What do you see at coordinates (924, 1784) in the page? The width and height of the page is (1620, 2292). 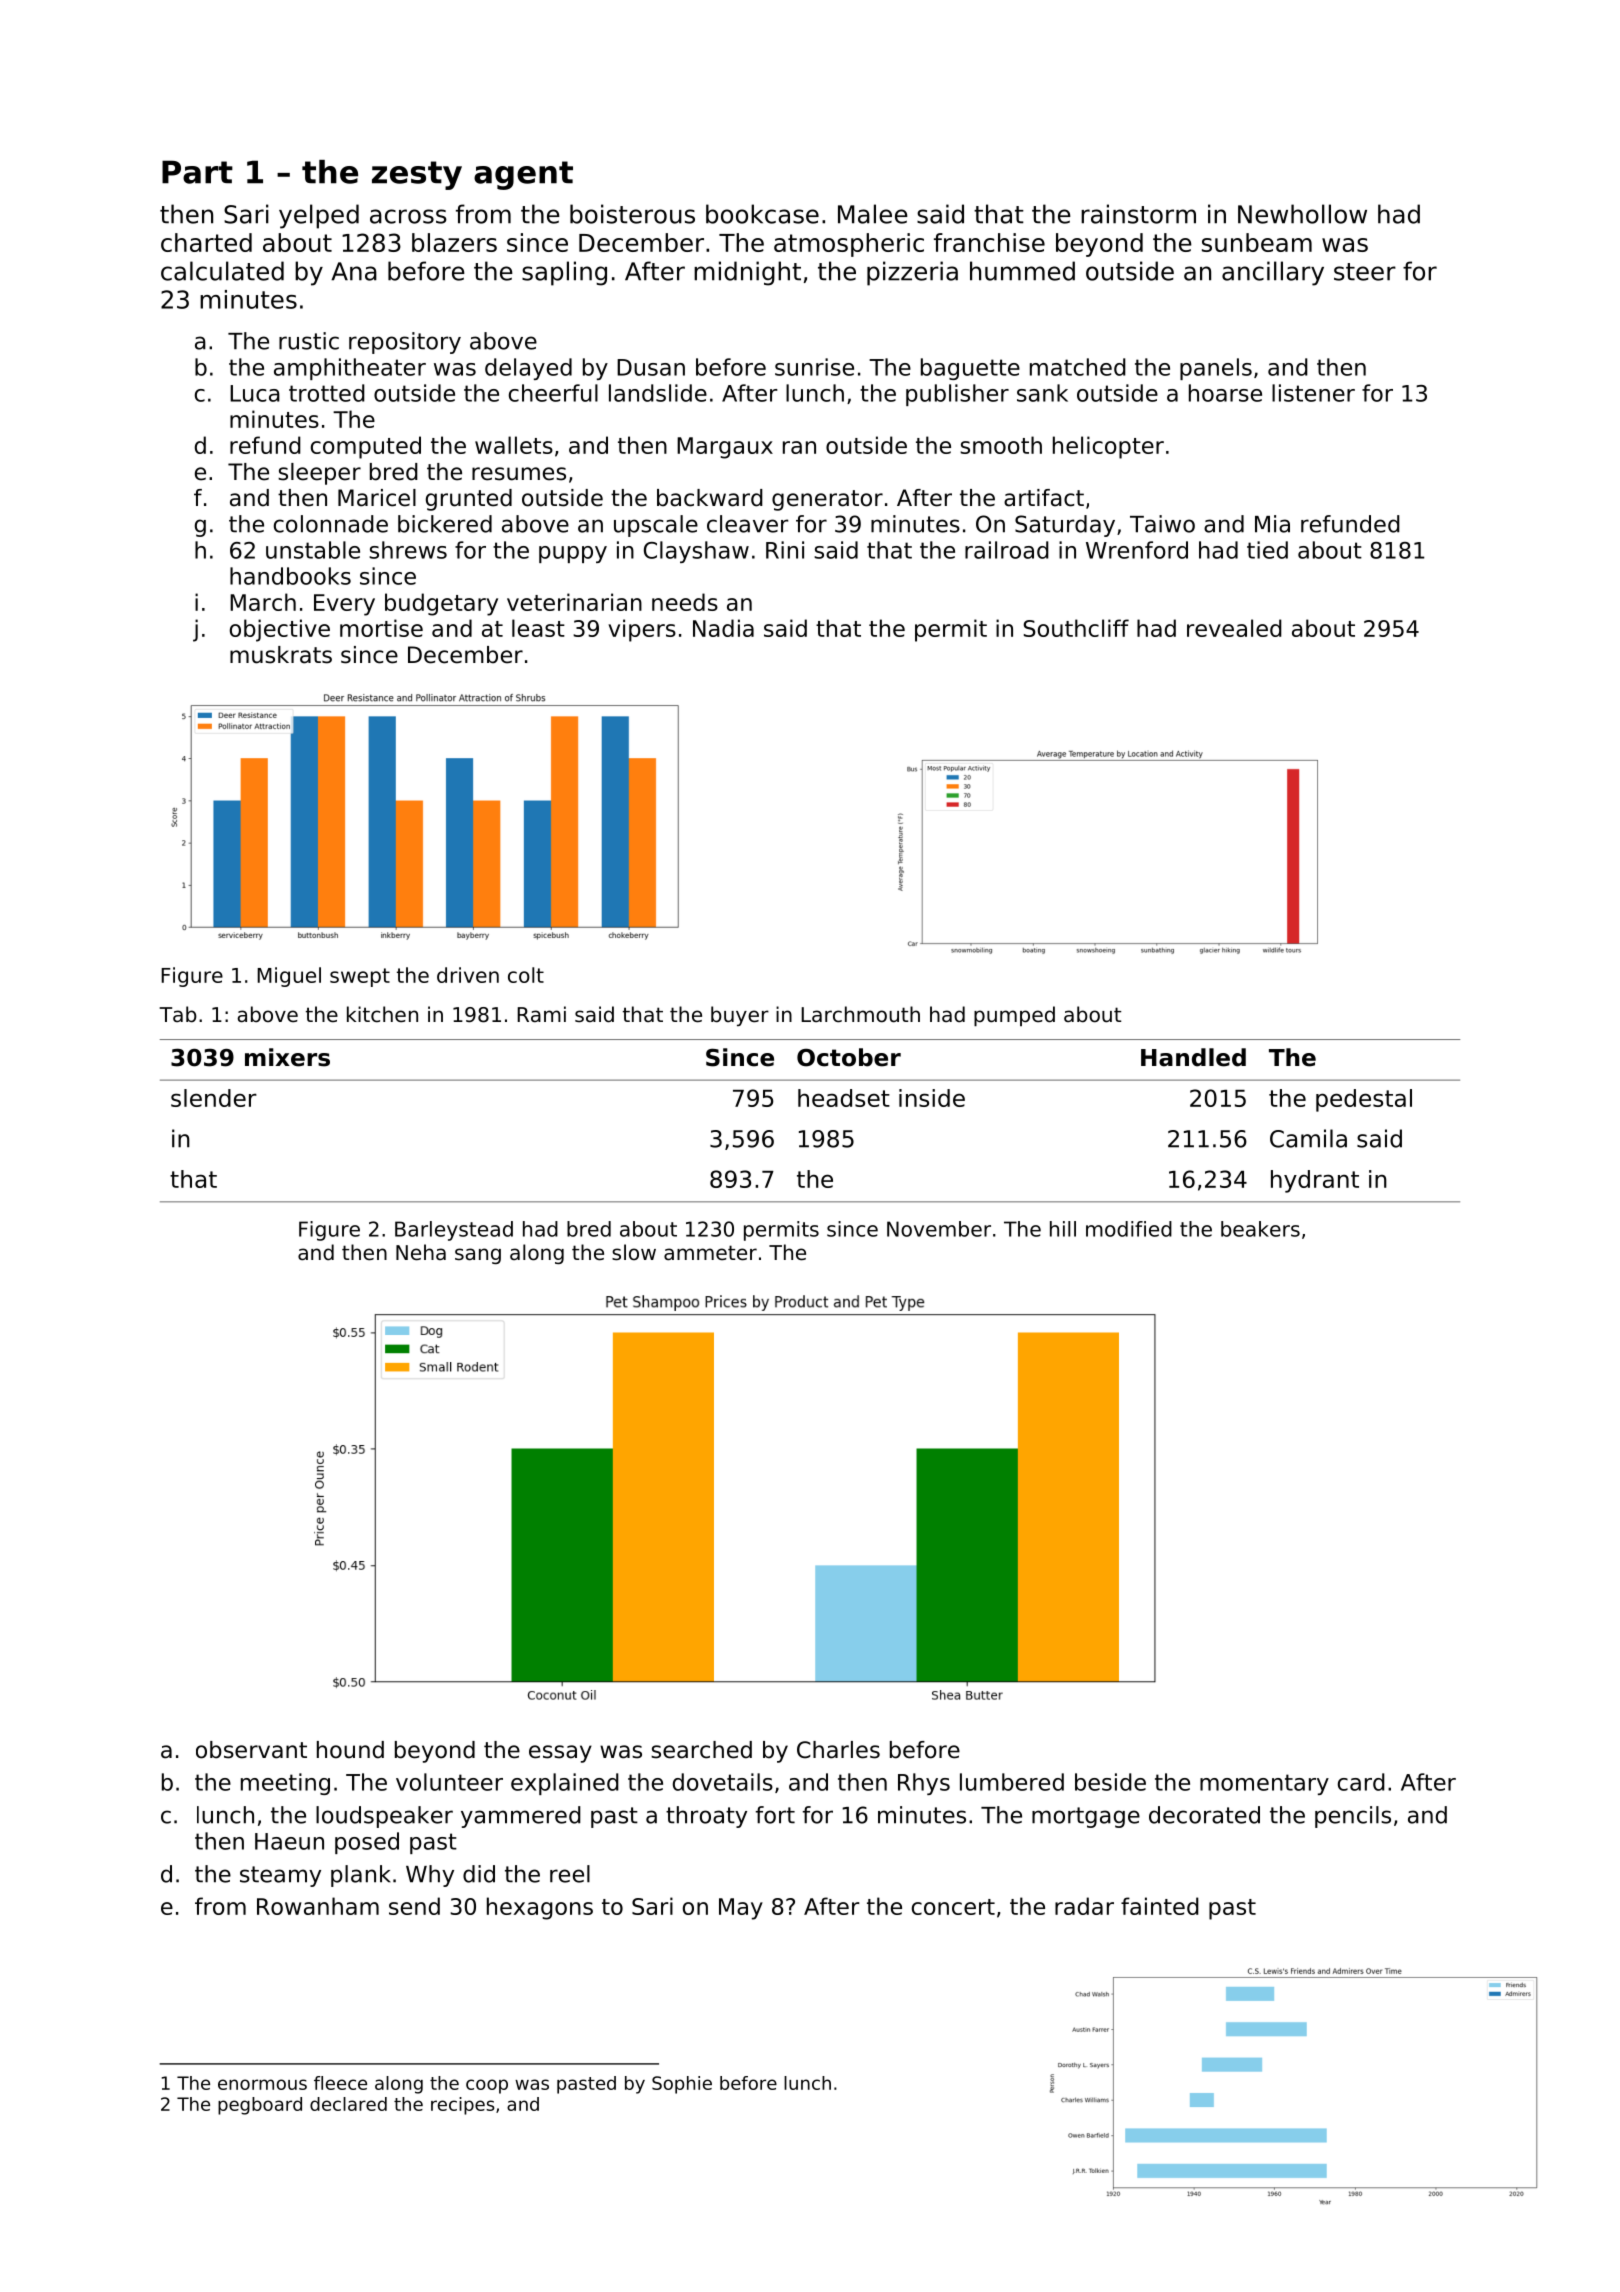 I see `Rhys` at bounding box center [924, 1784].
